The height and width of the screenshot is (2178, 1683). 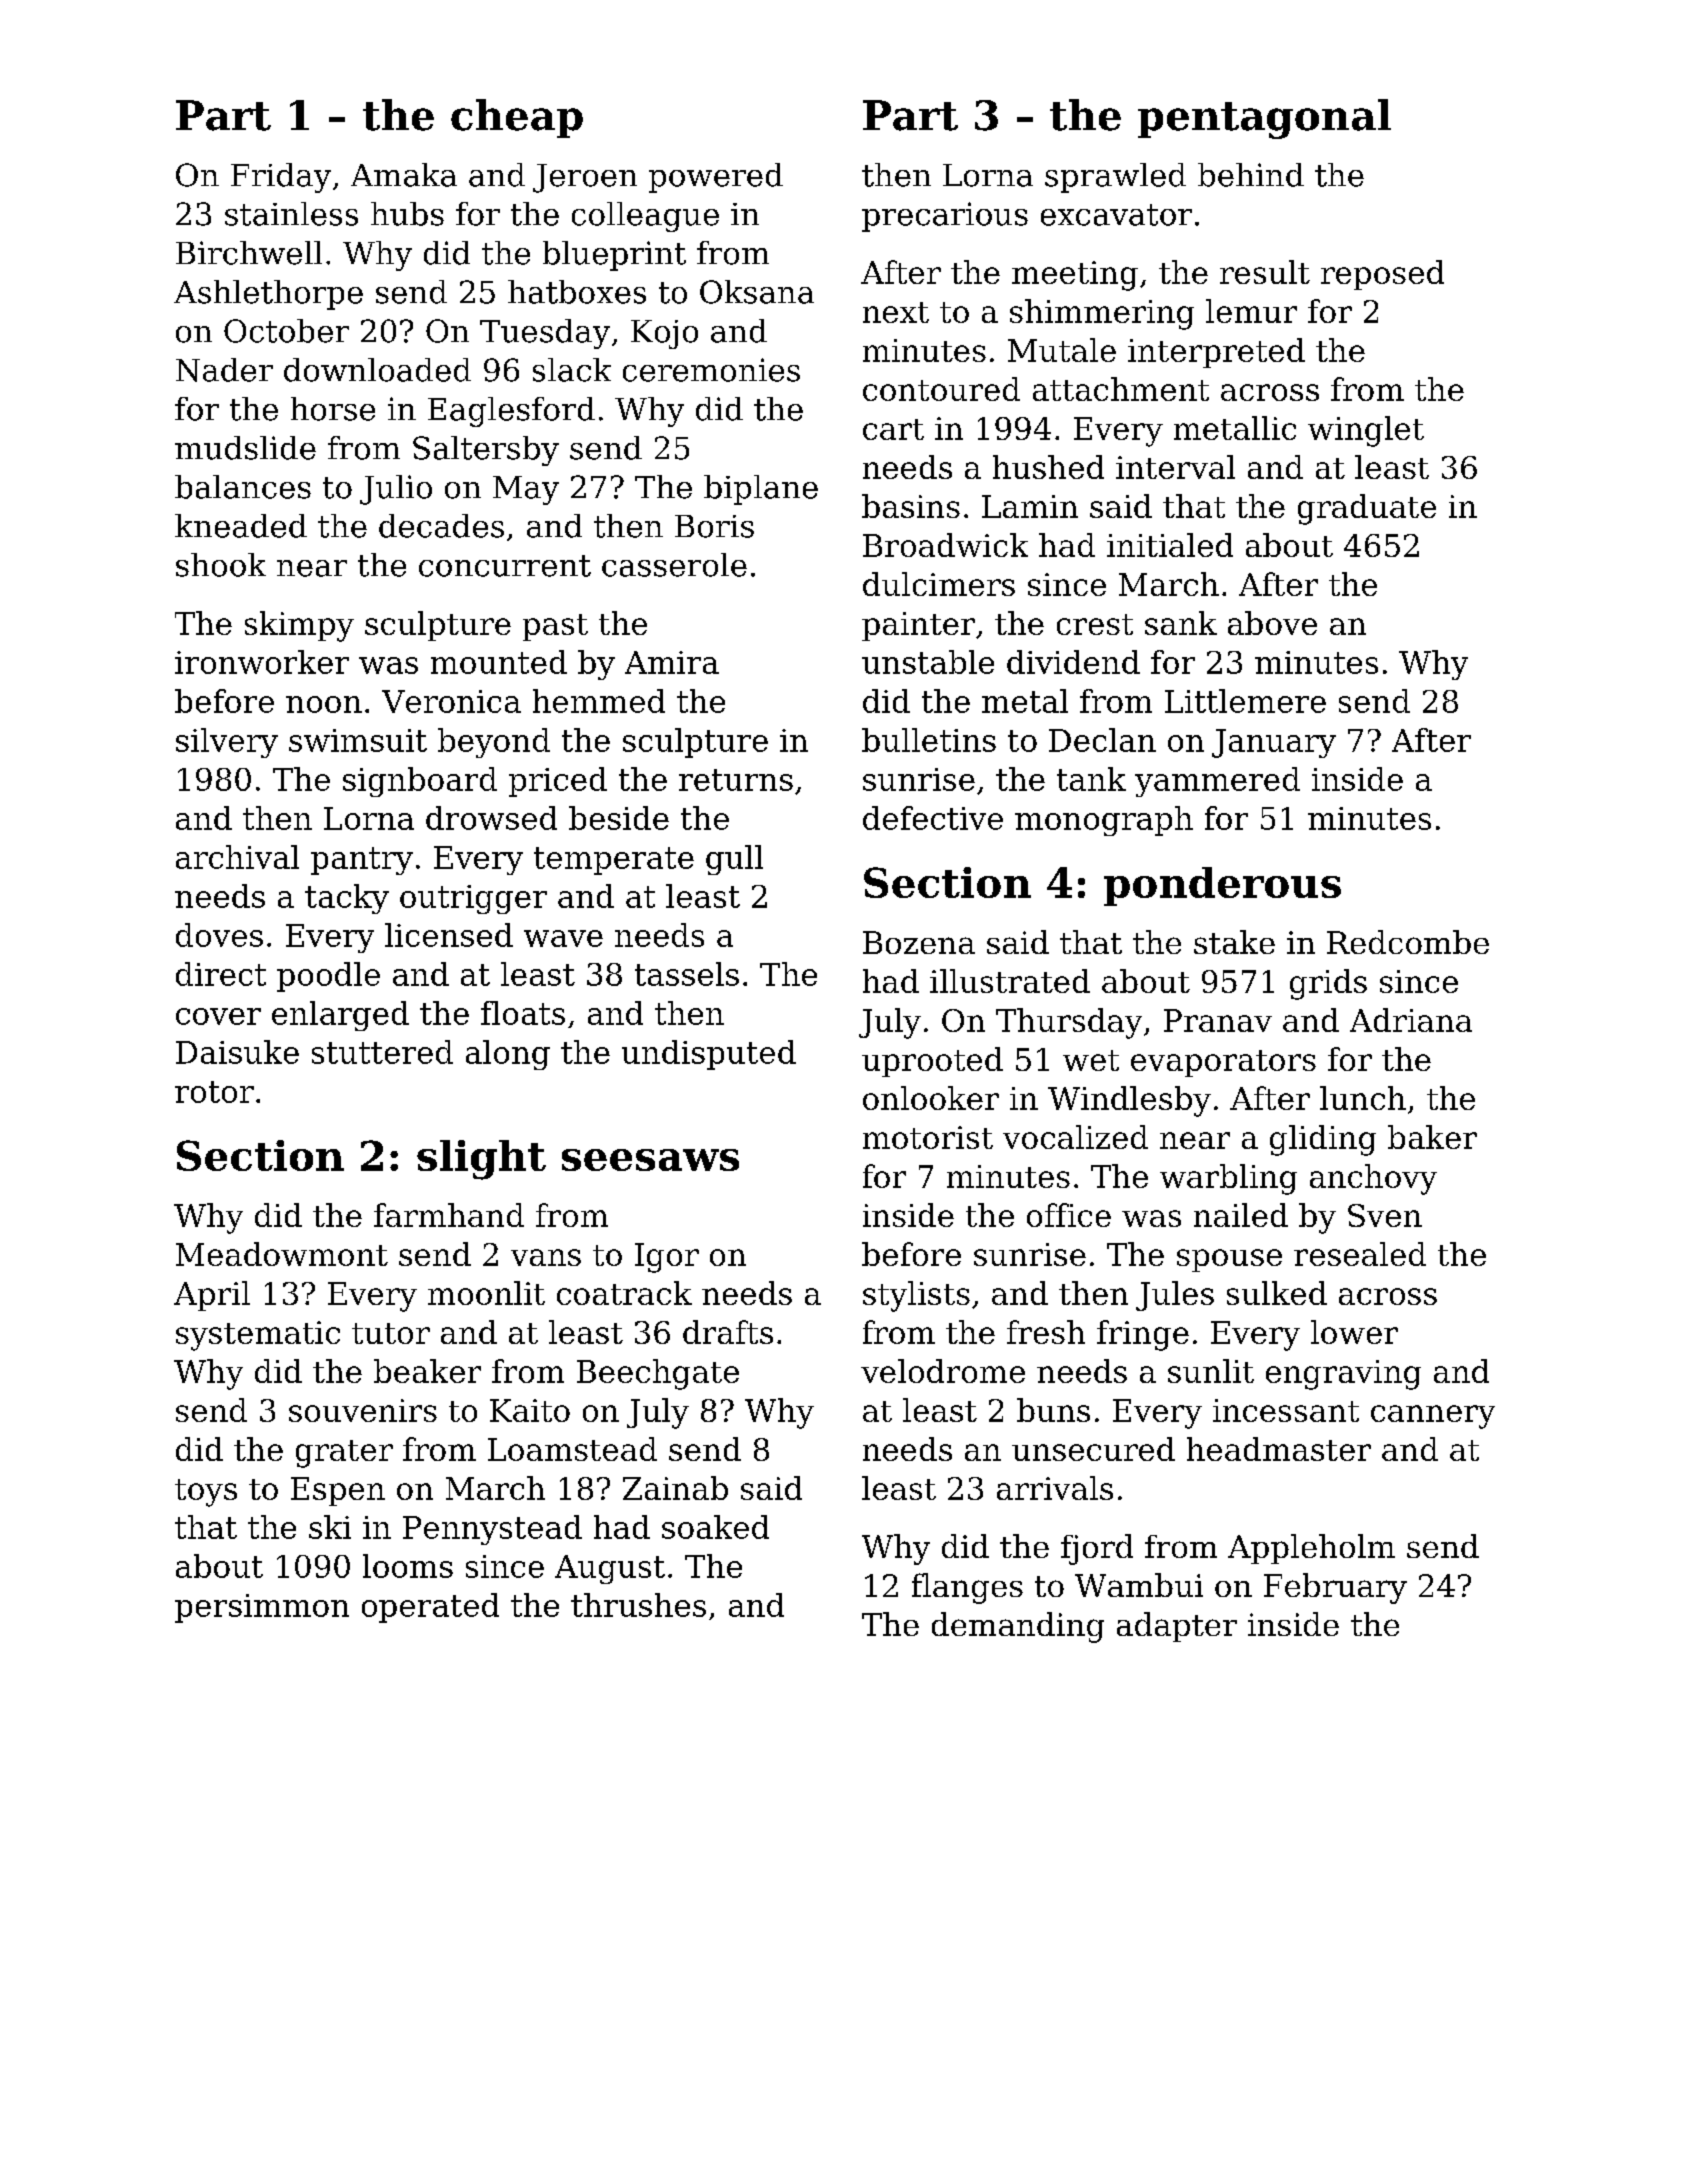 I want to click on flanges, so click(x=967, y=1588).
